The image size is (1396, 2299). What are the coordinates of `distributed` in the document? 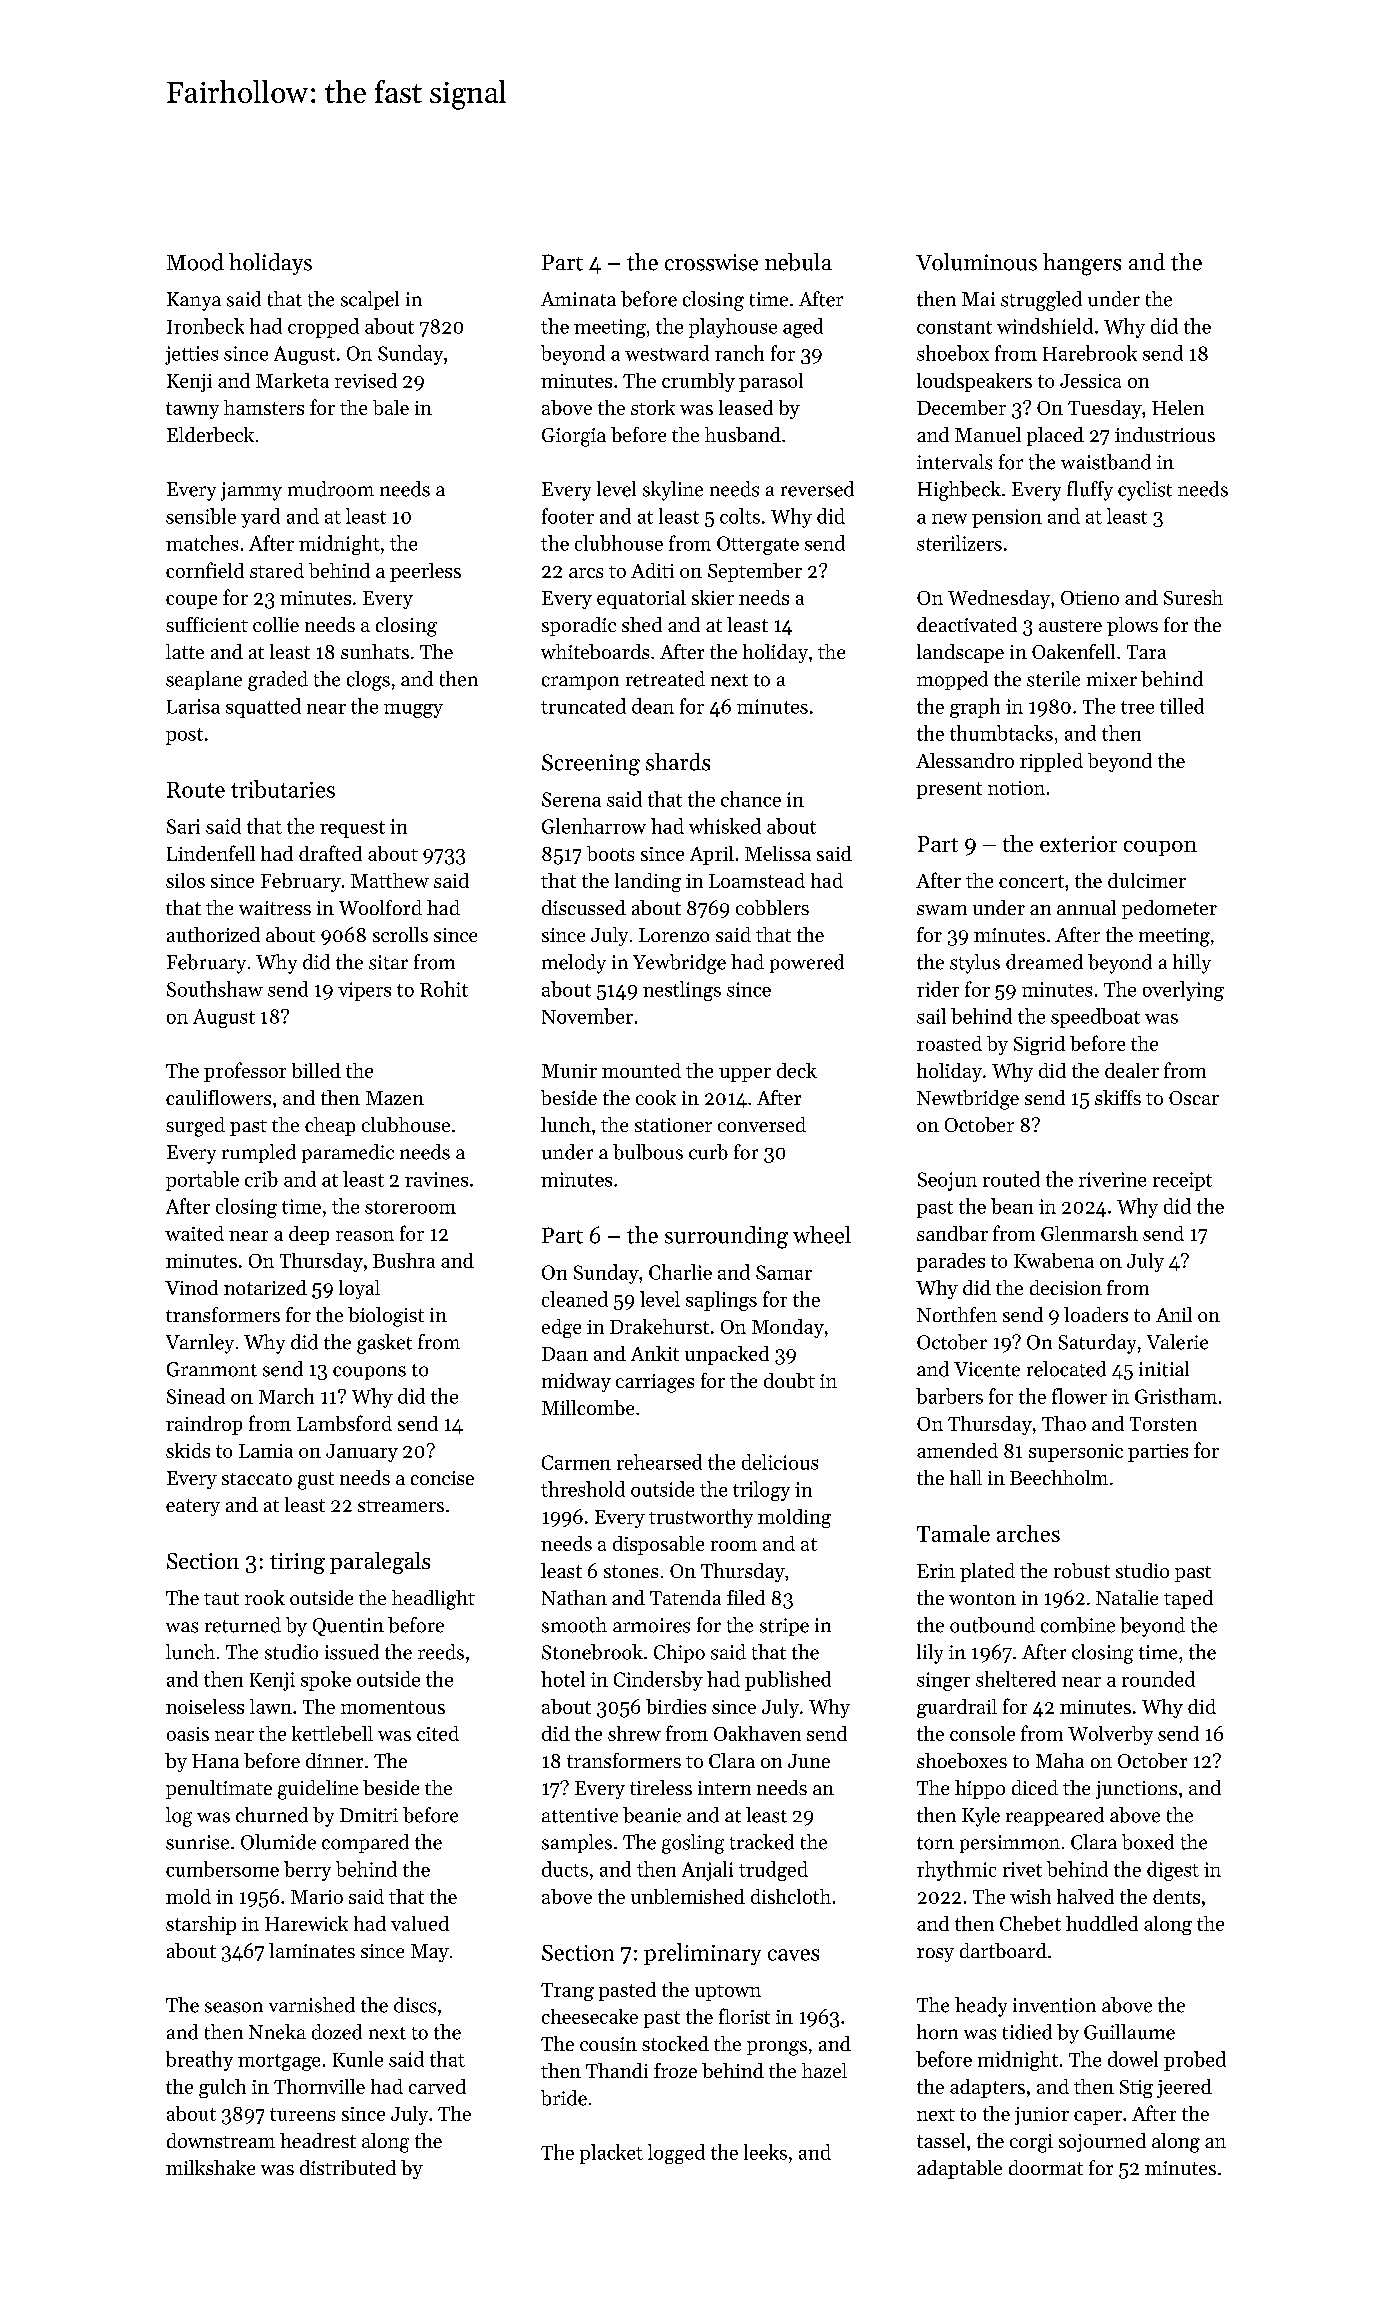 It's located at (348, 2167).
